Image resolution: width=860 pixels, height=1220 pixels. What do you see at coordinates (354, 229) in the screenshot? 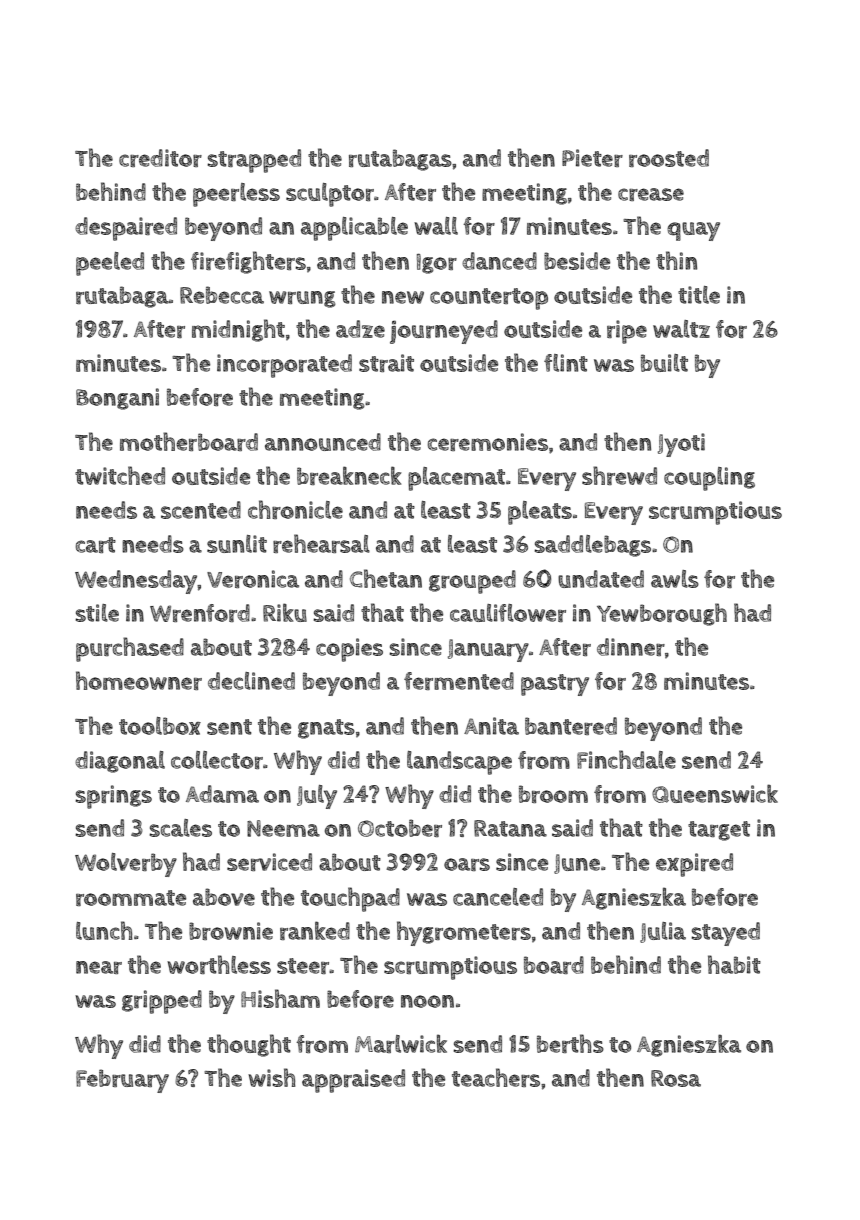
I see `applicable` at bounding box center [354, 229].
